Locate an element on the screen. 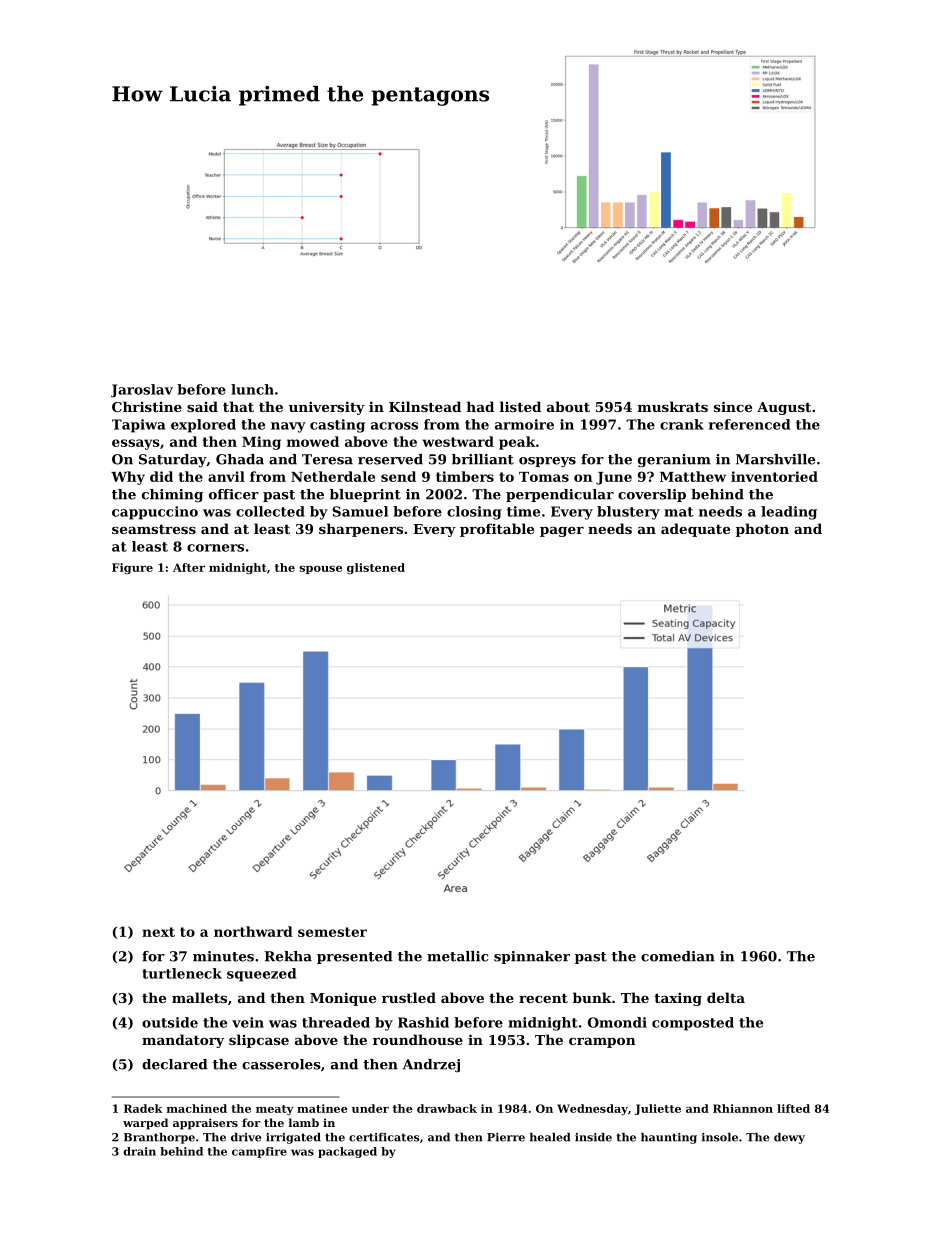 This screenshot has height=1233, width=952. semester is located at coordinates (332, 932).
